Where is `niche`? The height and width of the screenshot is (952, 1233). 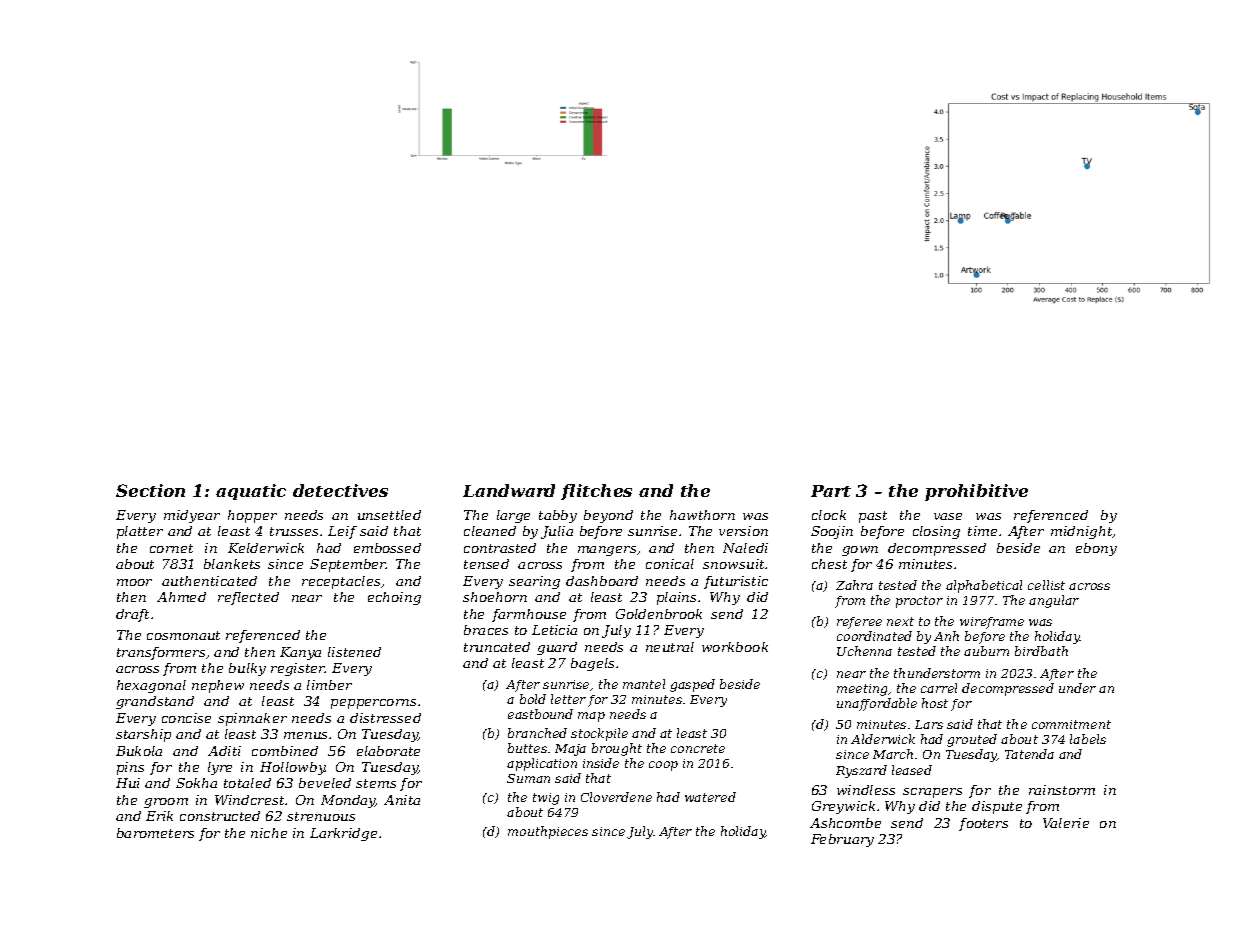 niche is located at coordinates (269, 833).
